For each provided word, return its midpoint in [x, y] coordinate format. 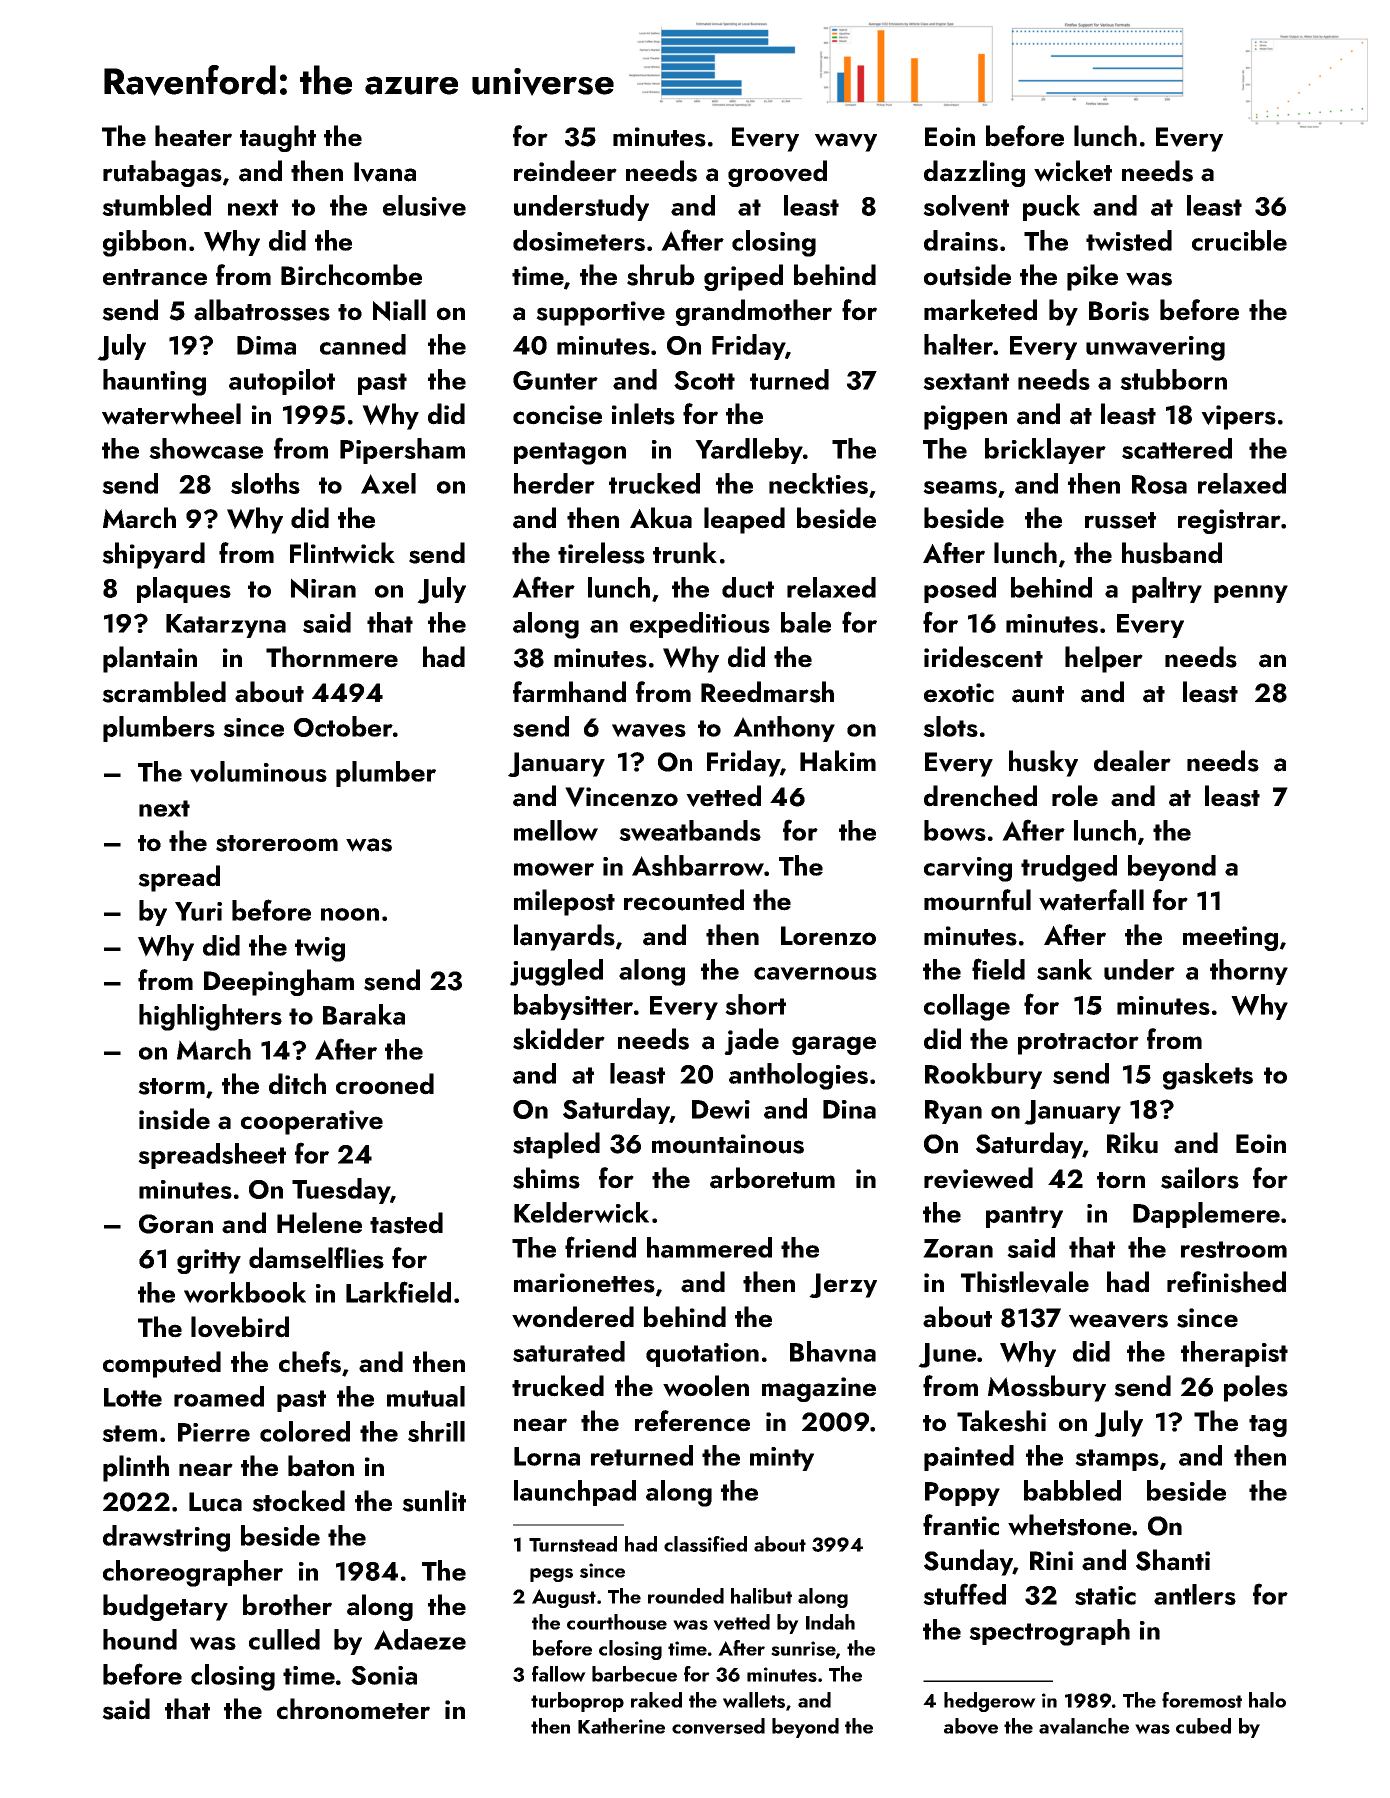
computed [162, 1364]
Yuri [198, 911]
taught [278, 138]
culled [284, 1639]
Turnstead [573, 1544]
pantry [1024, 1217]
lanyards [564, 937]
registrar [1229, 521]
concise [557, 415]
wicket [1073, 171]
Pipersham [402, 451]
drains [961, 240]
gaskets [1208, 1076]
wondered [573, 1317]
